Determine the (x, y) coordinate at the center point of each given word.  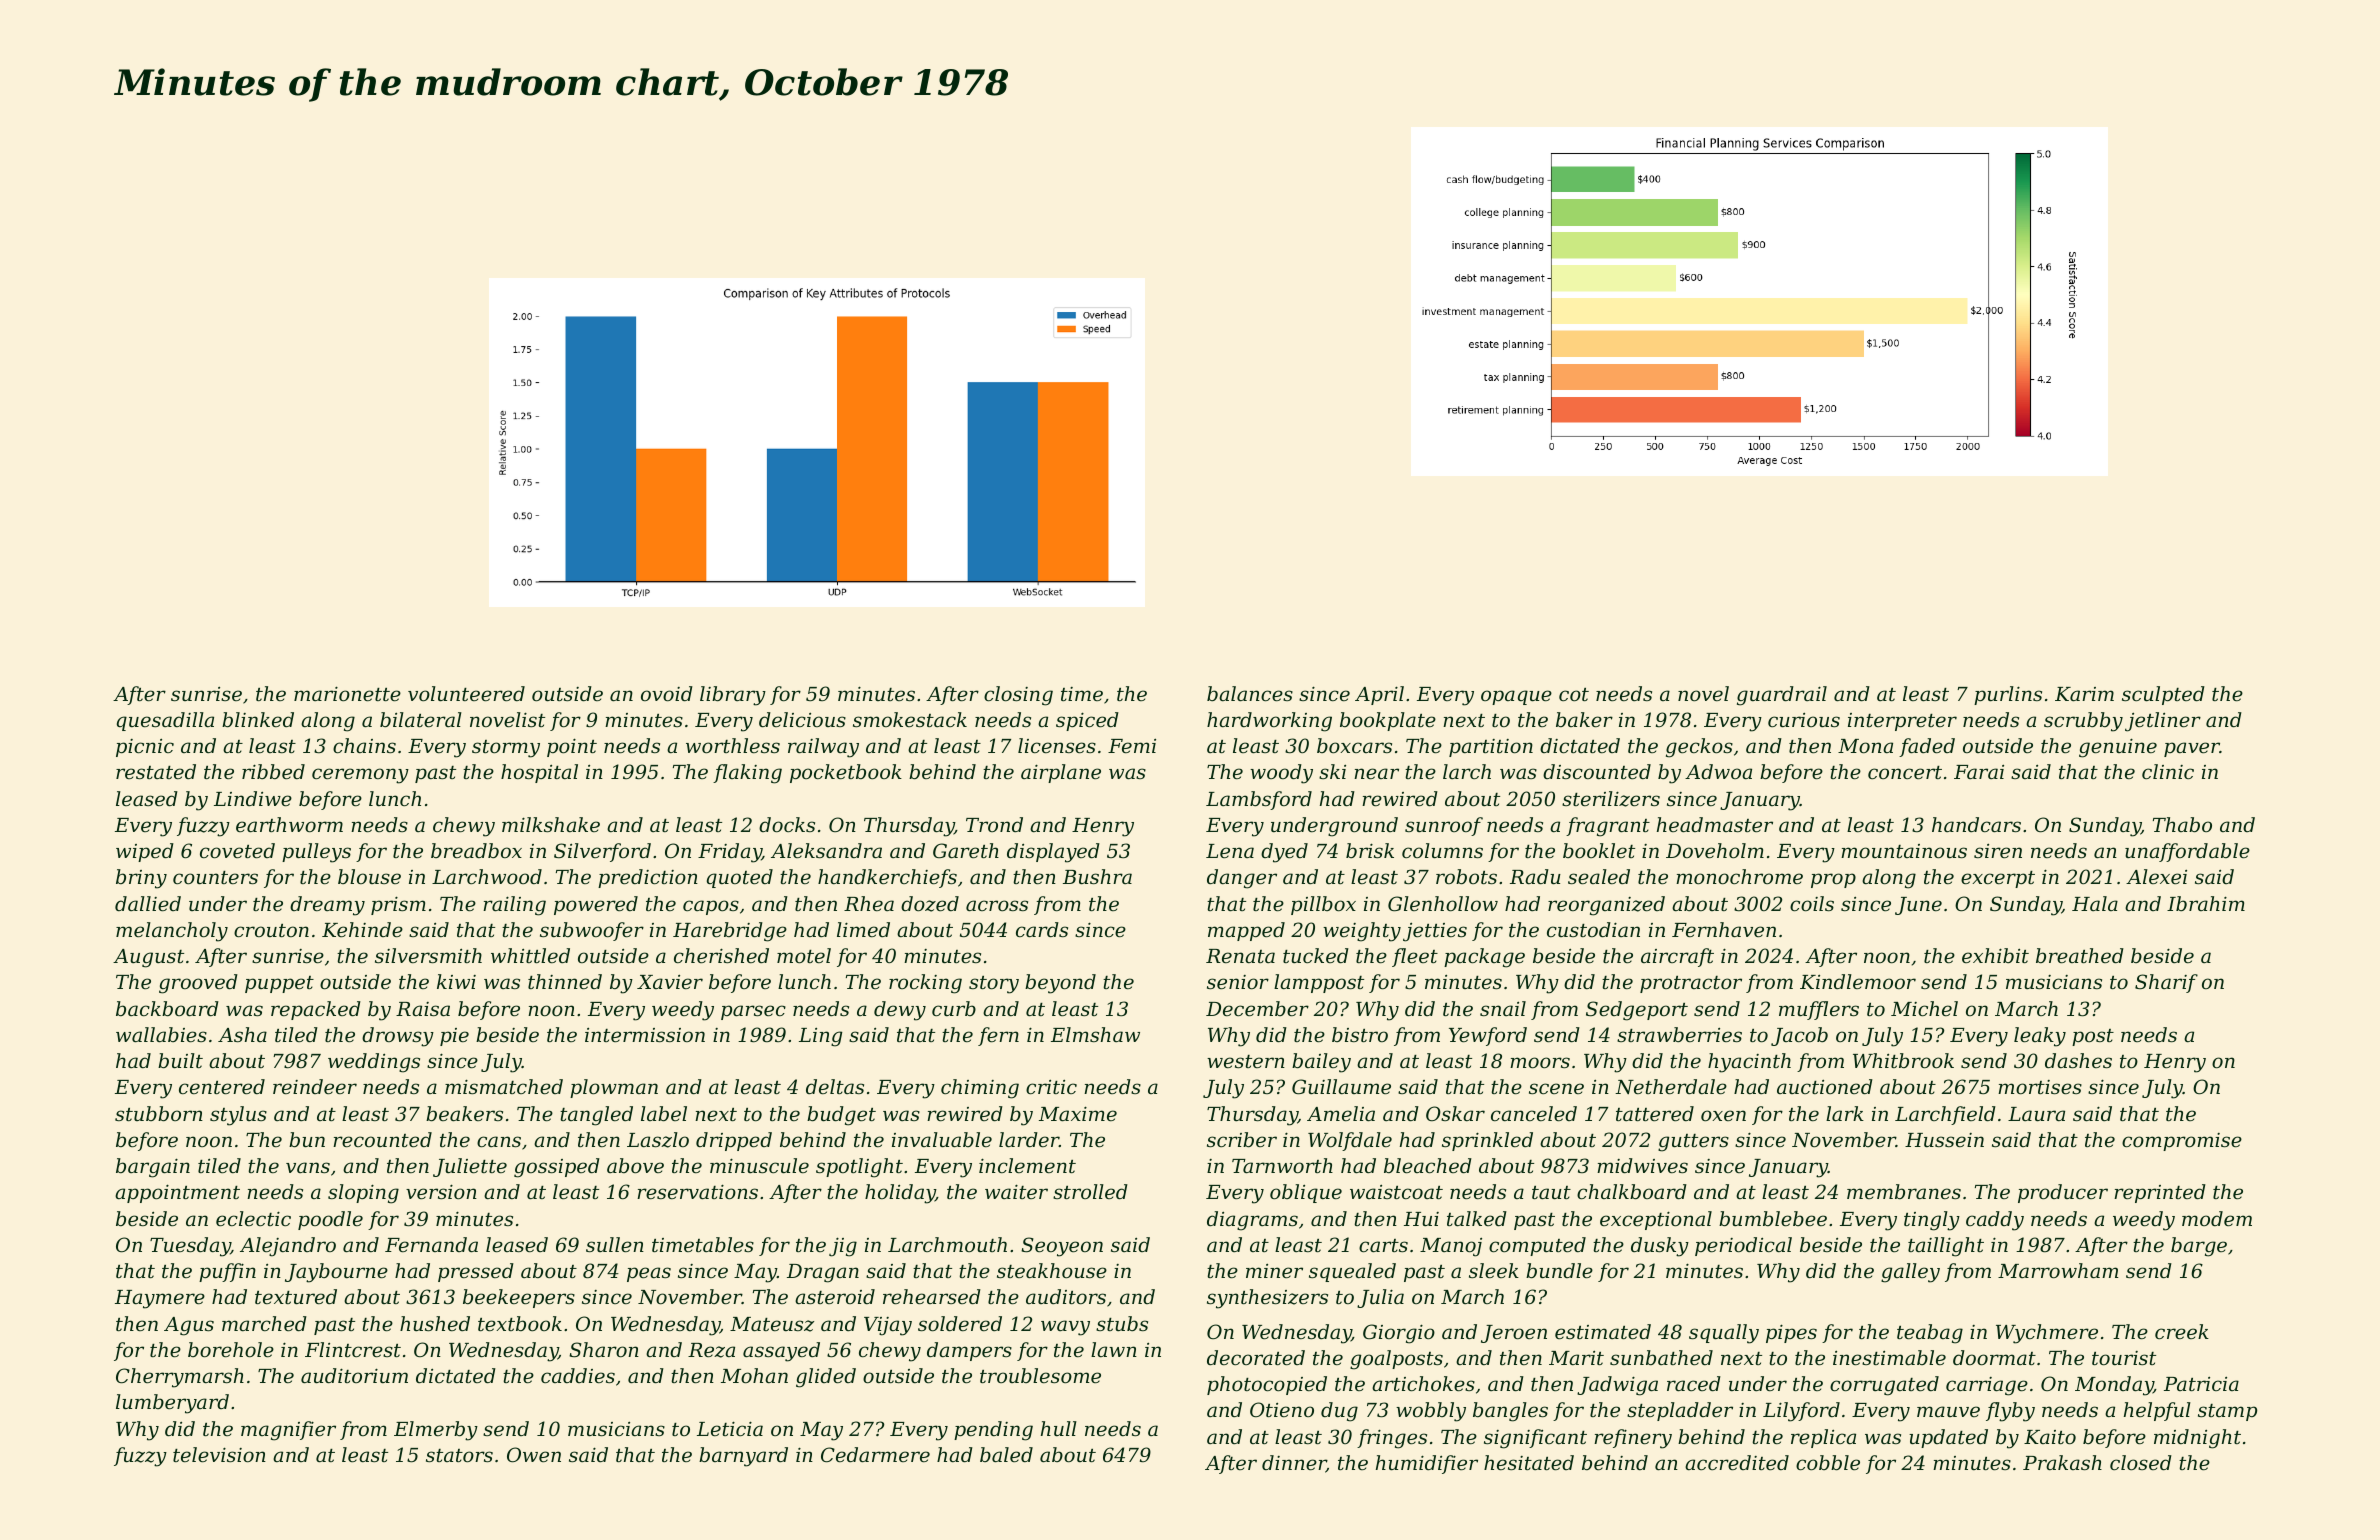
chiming (980, 1089)
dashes (2078, 1060)
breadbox (476, 850)
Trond (994, 824)
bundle (1559, 1270)
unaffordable (2187, 852)
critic (1051, 1087)
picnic (145, 748)
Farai (1979, 772)
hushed (435, 1323)
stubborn (159, 1113)
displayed (1053, 853)
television (219, 1454)
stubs (1122, 1323)
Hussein (1944, 1140)
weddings (374, 1063)
